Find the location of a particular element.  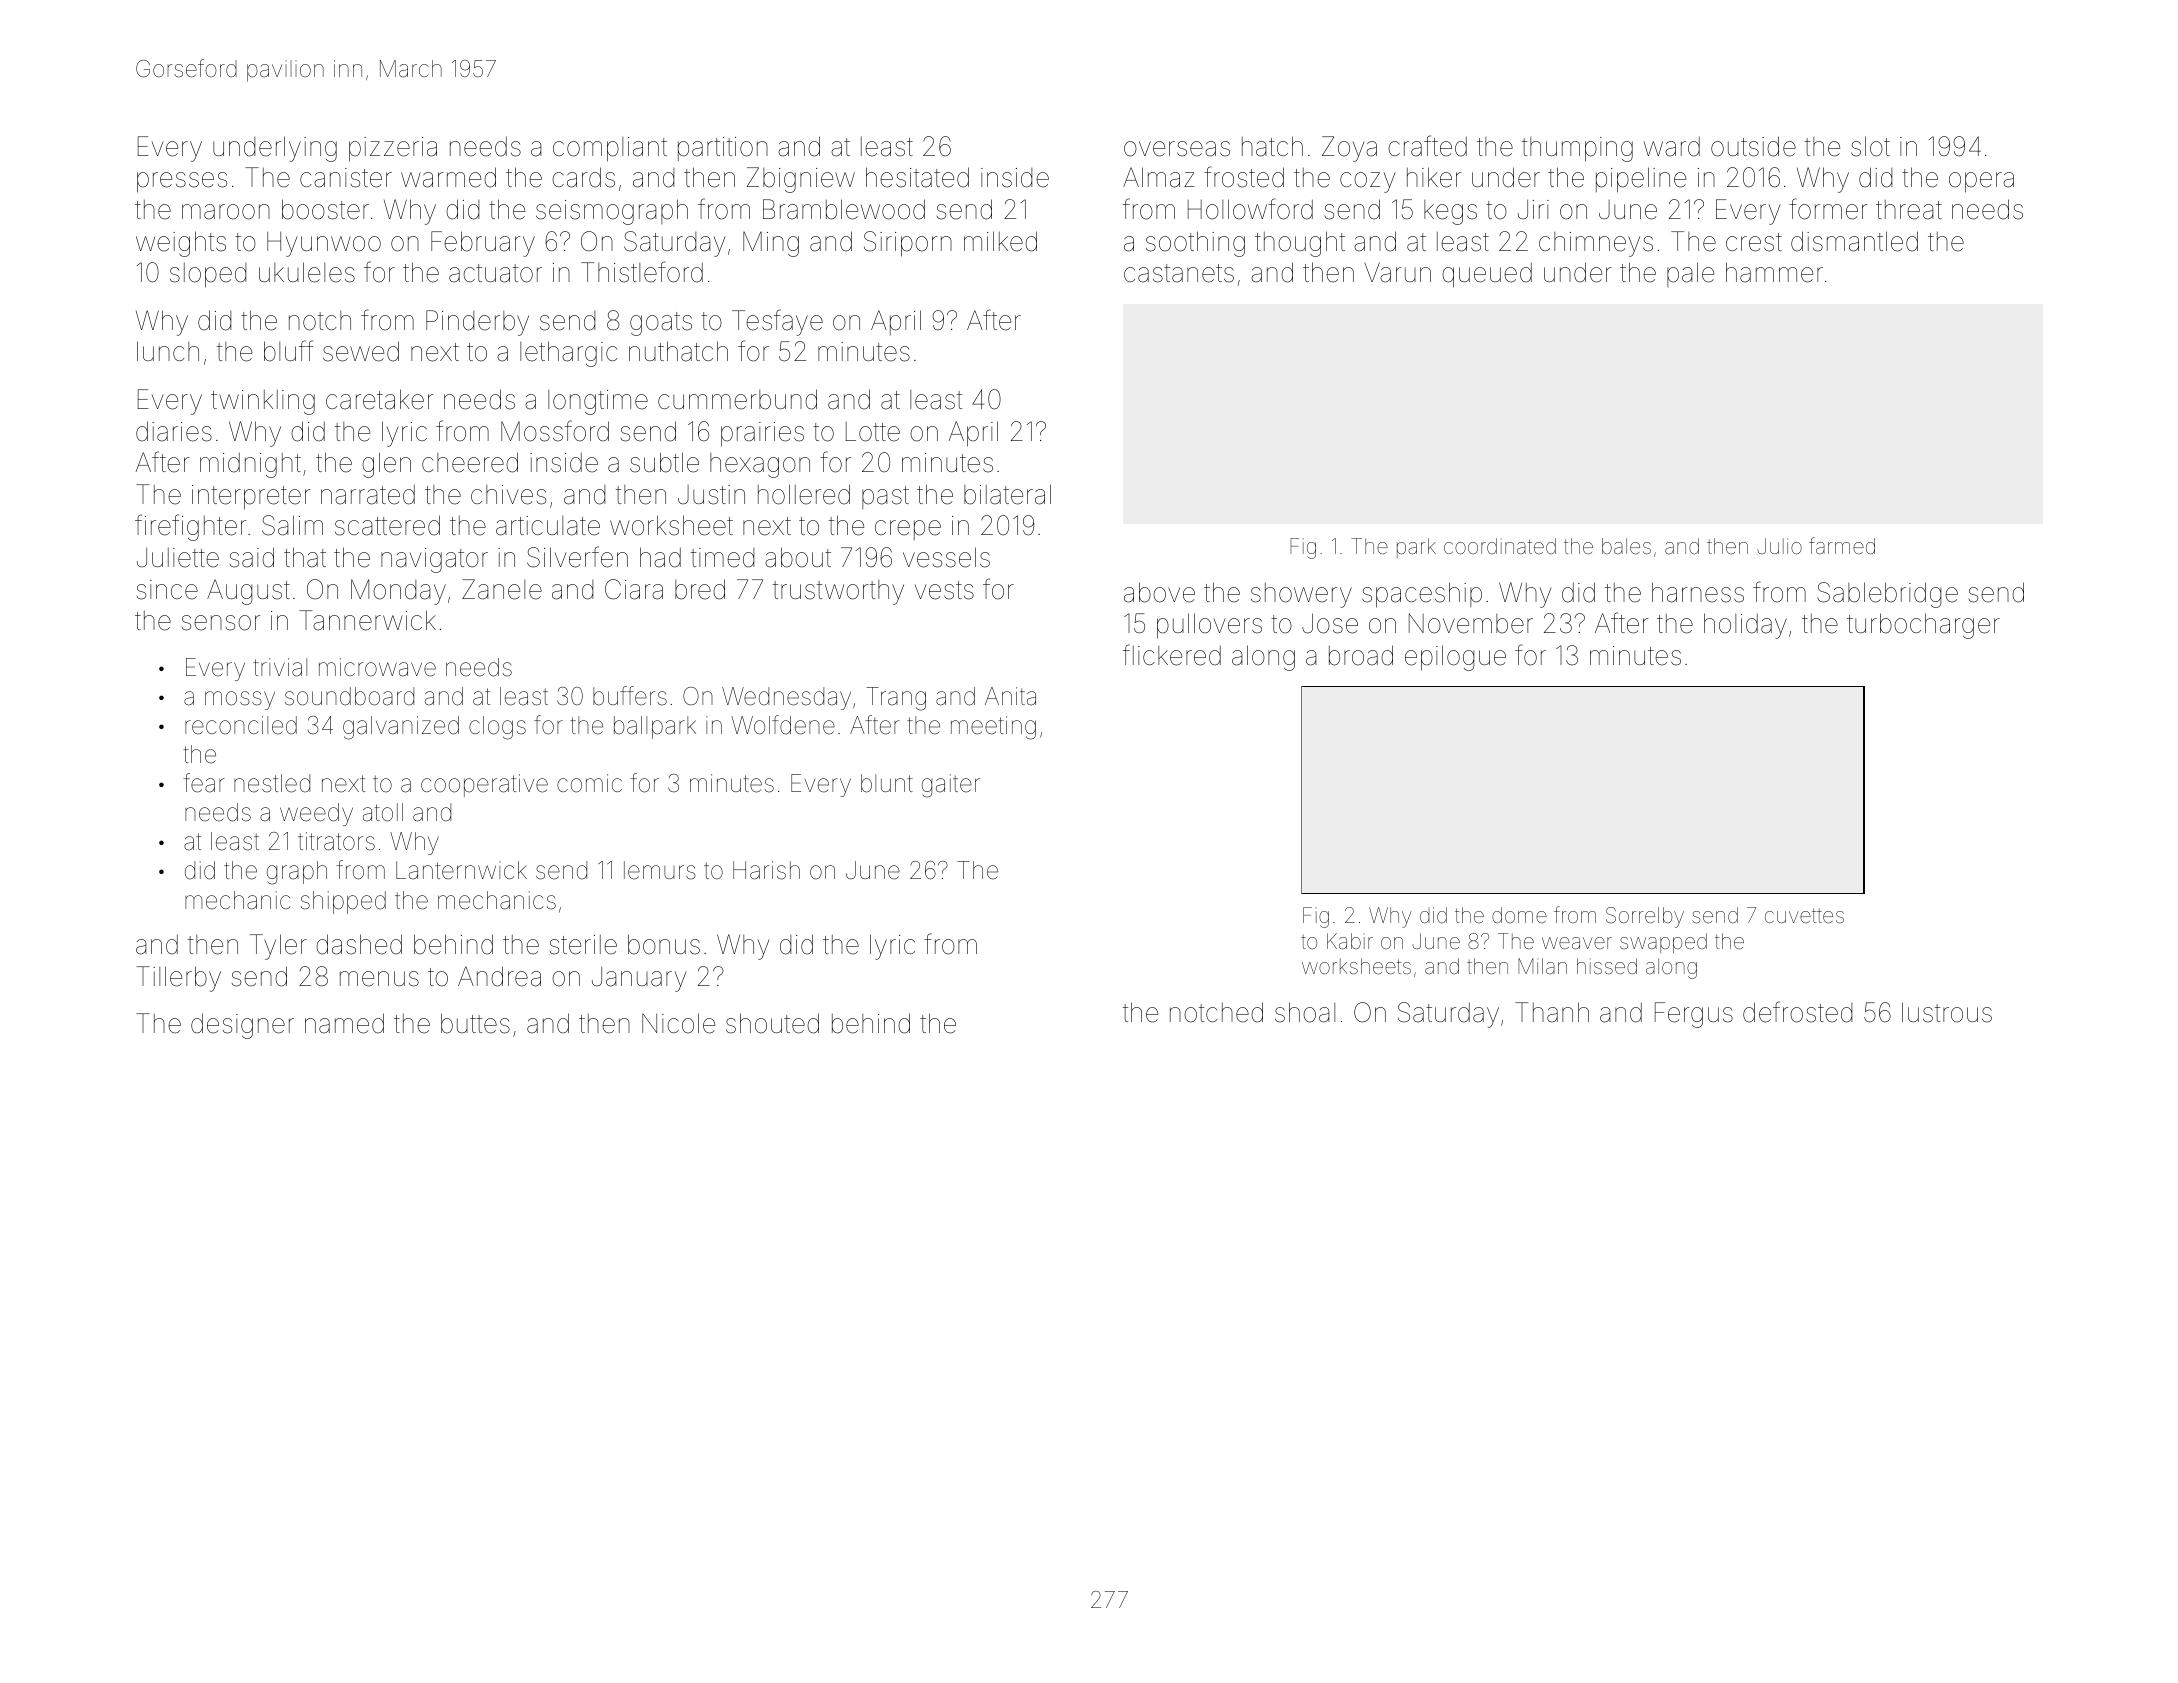

February is located at coordinates (483, 244).
